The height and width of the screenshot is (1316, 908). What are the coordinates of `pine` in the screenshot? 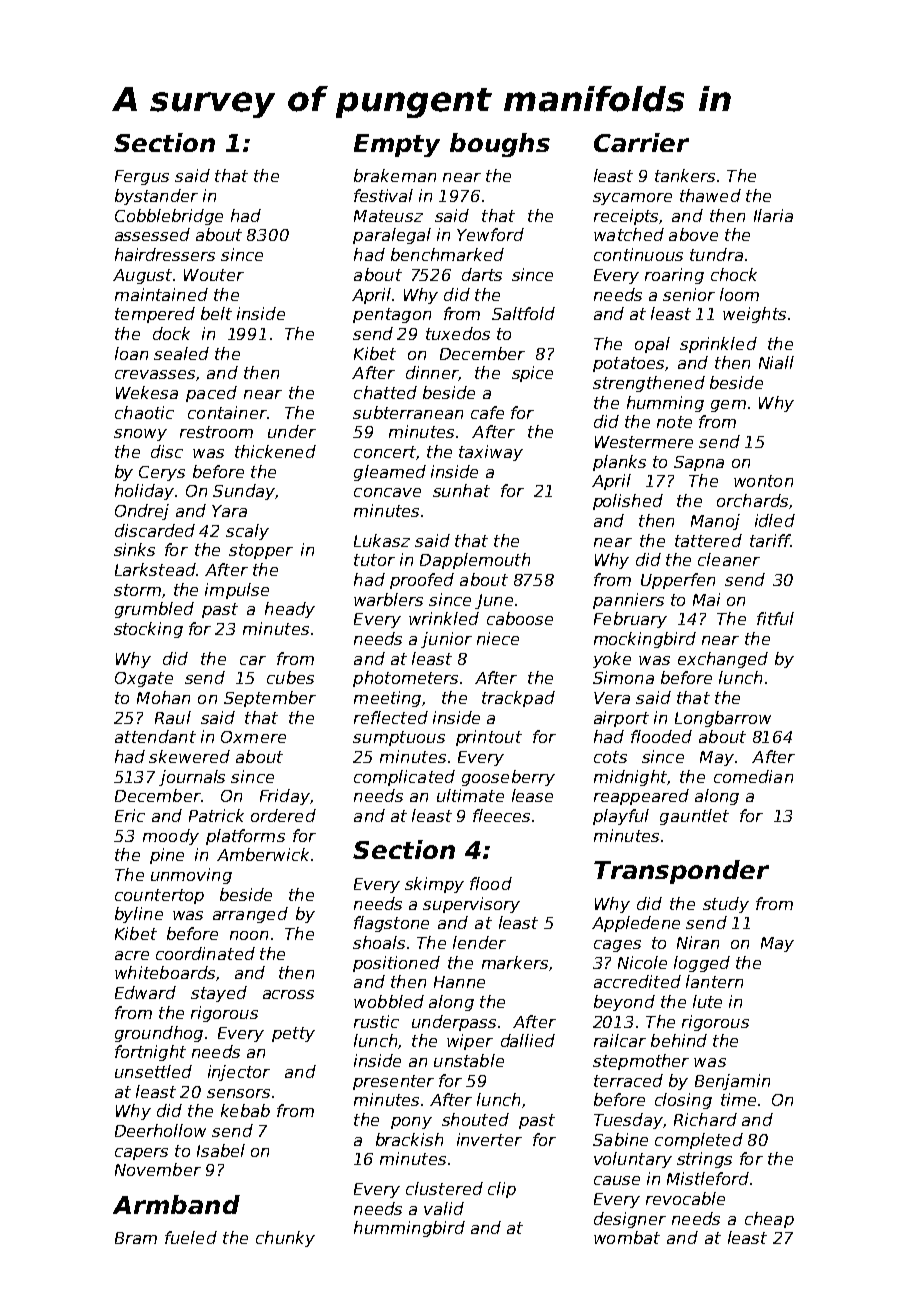 It's located at (167, 856).
